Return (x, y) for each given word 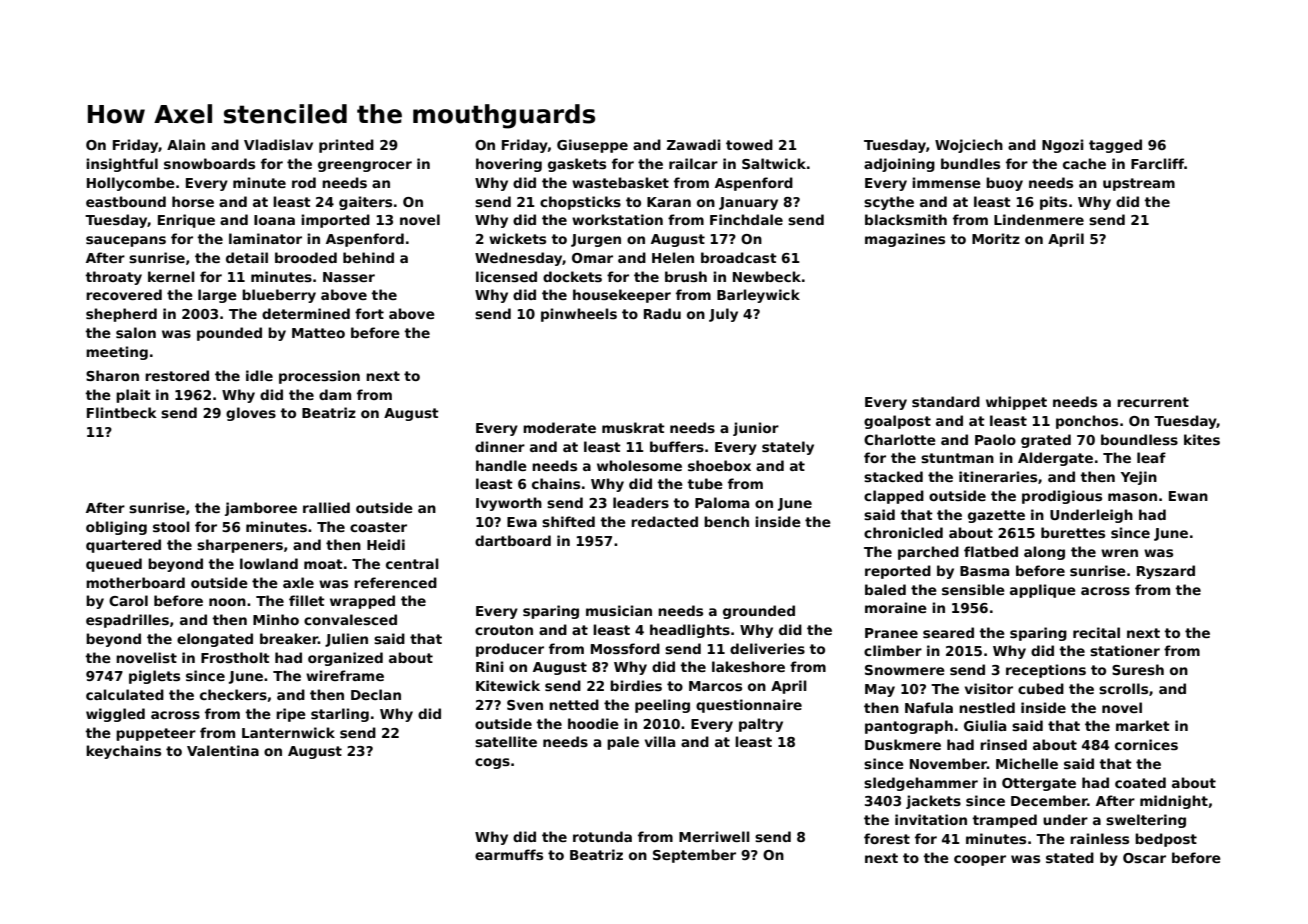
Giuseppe (592, 146)
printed (346, 146)
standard (946, 401)
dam (335, 394)
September (694, 856)
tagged (1115, 146)
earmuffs (509, 854)
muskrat (633, 427)
